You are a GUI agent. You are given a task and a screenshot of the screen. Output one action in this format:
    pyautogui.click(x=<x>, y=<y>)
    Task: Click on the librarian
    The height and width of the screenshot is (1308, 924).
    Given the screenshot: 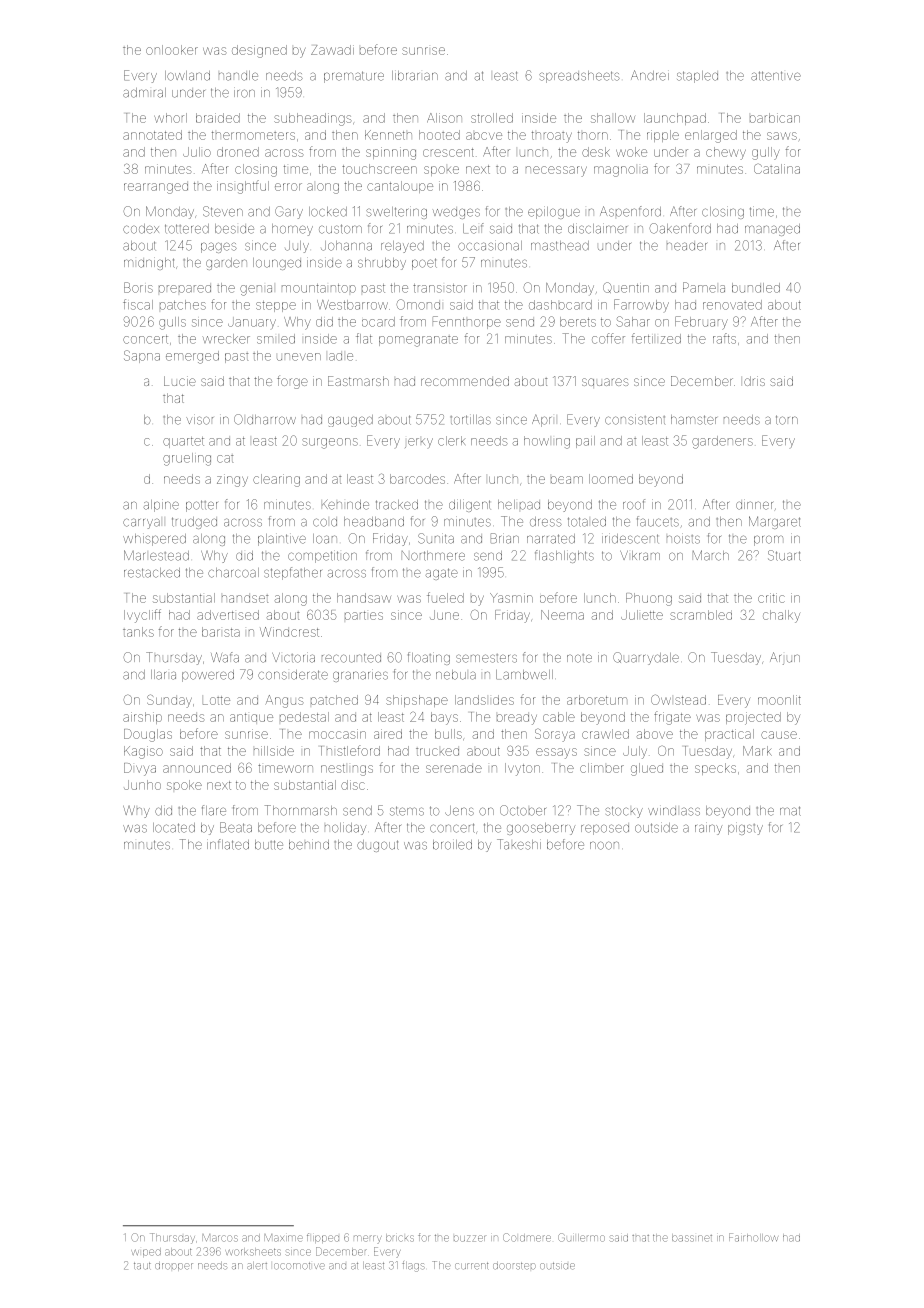 What is the action you would take?
    pyautogui.click(x=415, y=76)
